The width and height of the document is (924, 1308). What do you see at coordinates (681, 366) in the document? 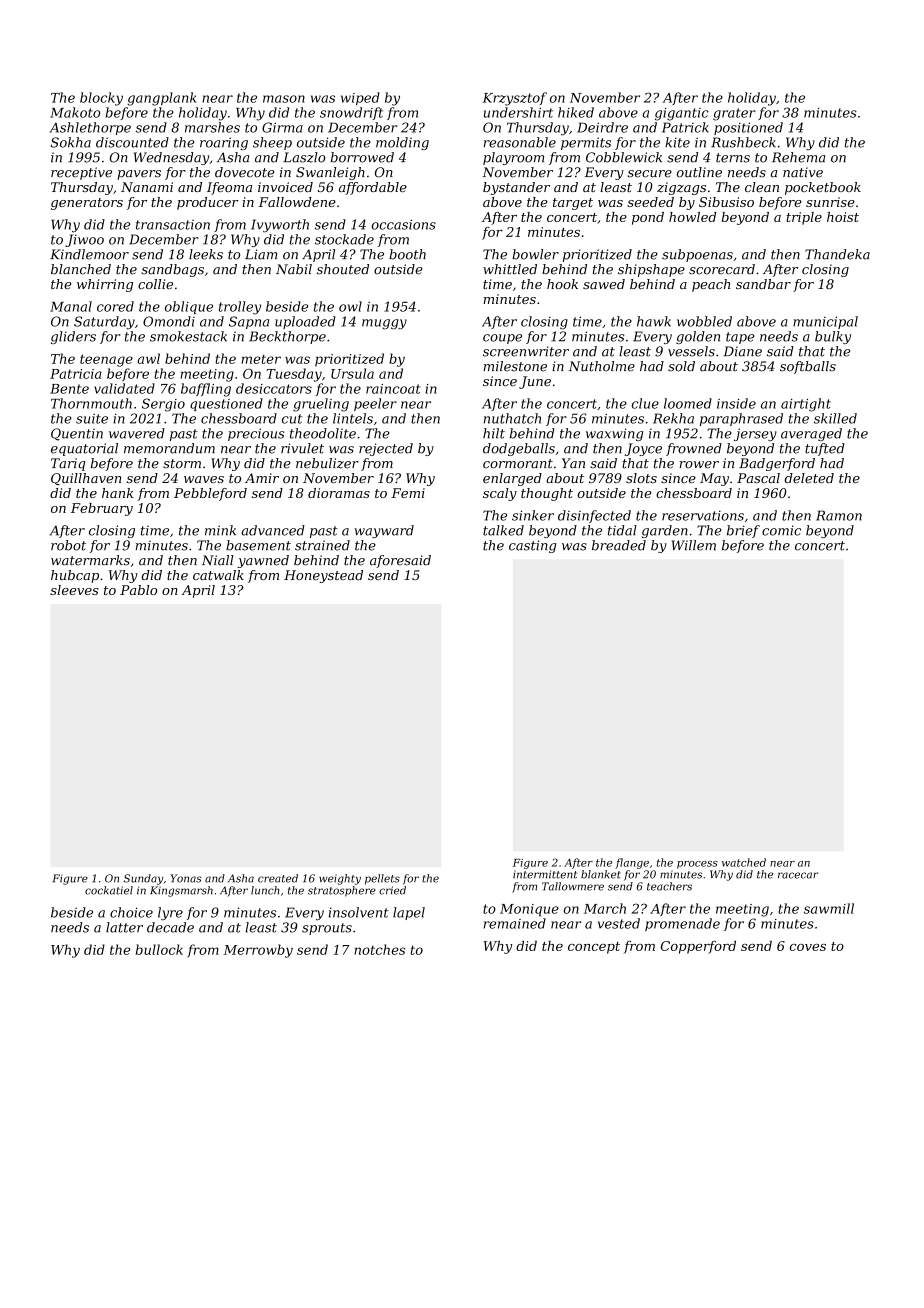
I see `sold` at bounding box center [681, 366].
